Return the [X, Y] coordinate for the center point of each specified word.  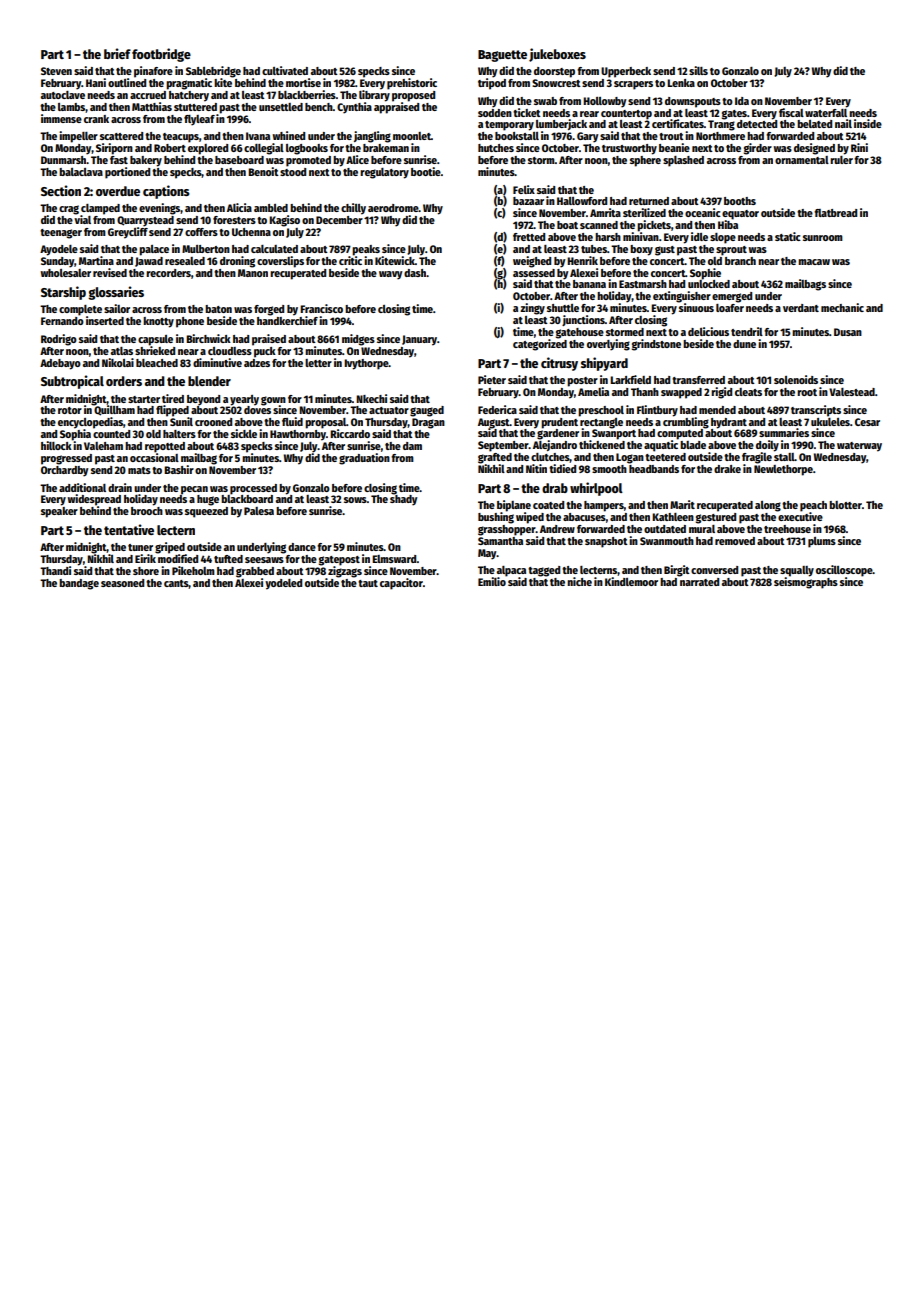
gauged [427, 411]
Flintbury [657, 411]
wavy [390, 275]
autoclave [63, 95]
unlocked [709, 284]
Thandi [55, 570]
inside [868, 123]
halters [179, 434]
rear [589, 114]
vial [82, 219]
